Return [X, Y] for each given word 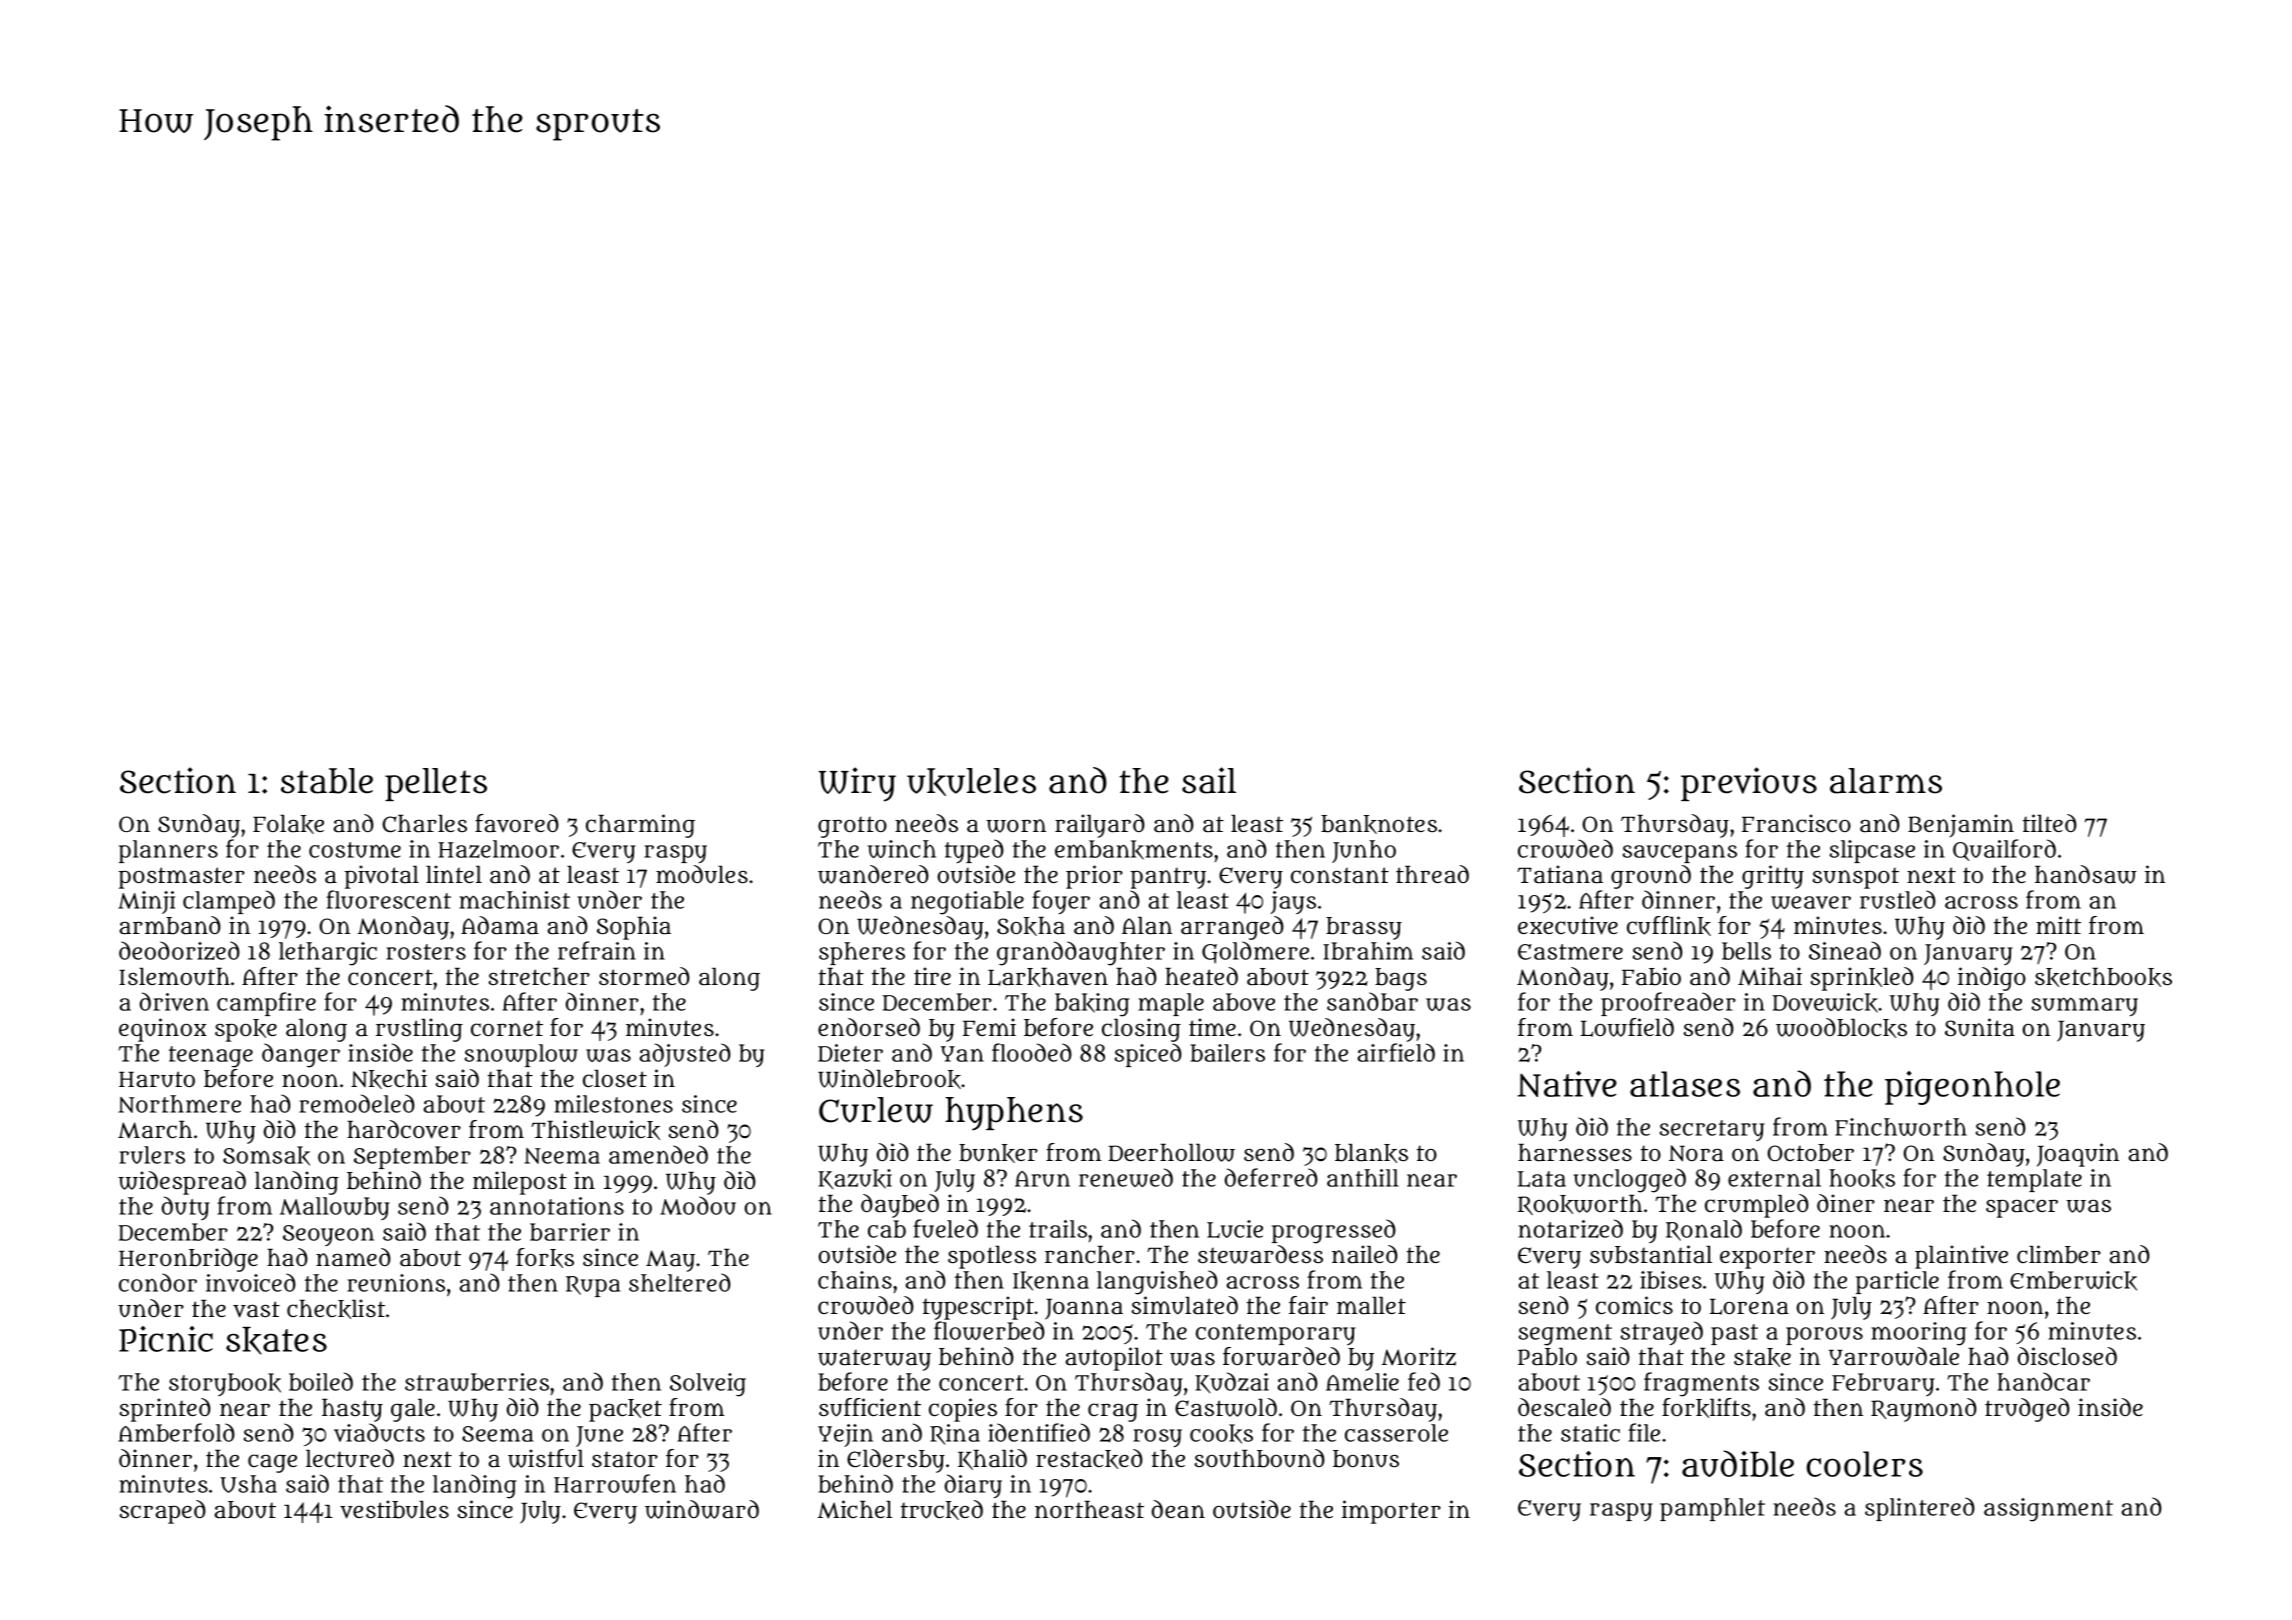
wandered [873, 874]
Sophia [634, 928]
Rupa [593, 1286]
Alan [1147, 925]
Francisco [1796, 823]
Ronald [1704, 1230]
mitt [2058, 925]
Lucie [1235, 1229]
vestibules [394, 1509]
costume [355, 850]
